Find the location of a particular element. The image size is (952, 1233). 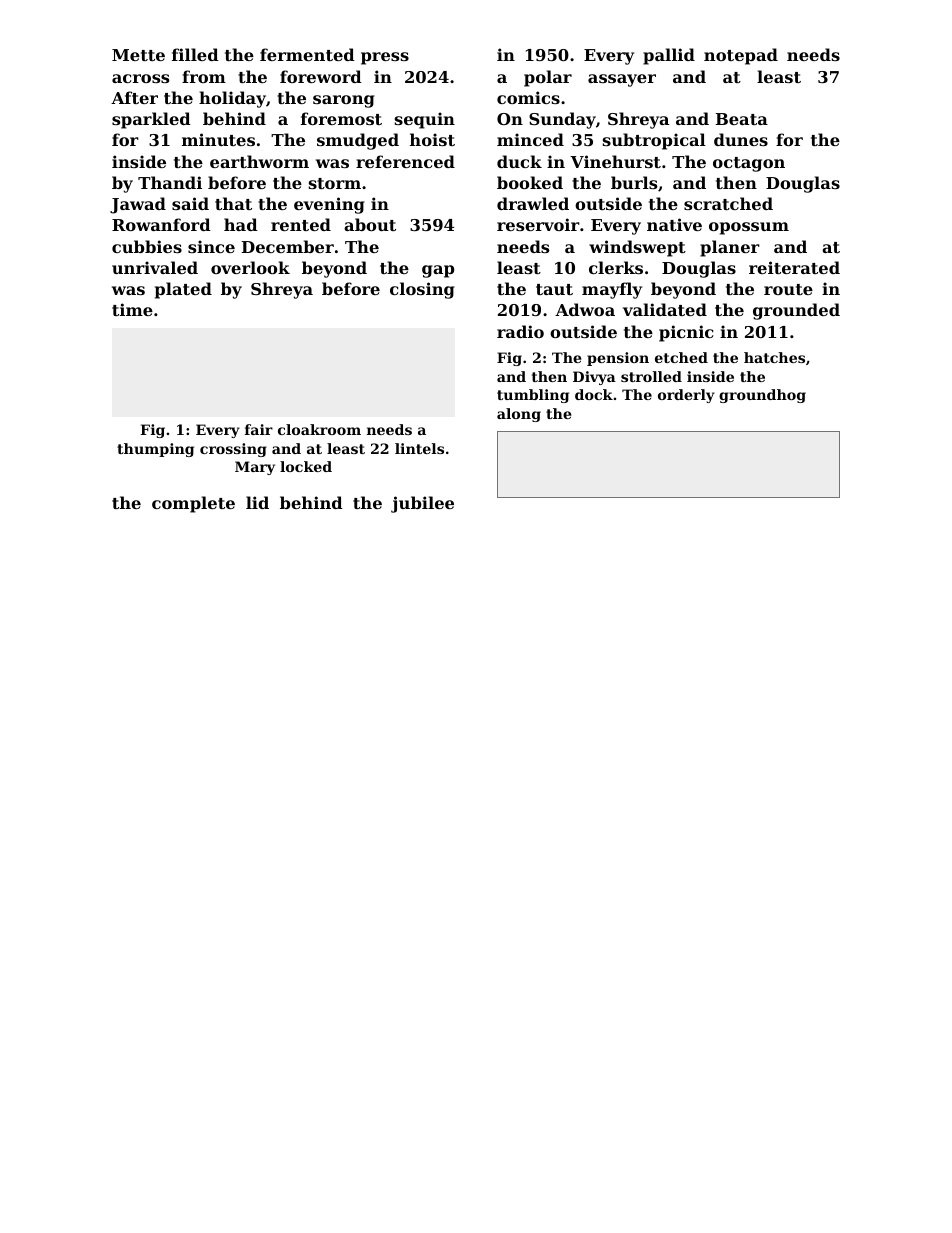

radio is located at coordinates (520, 331).
